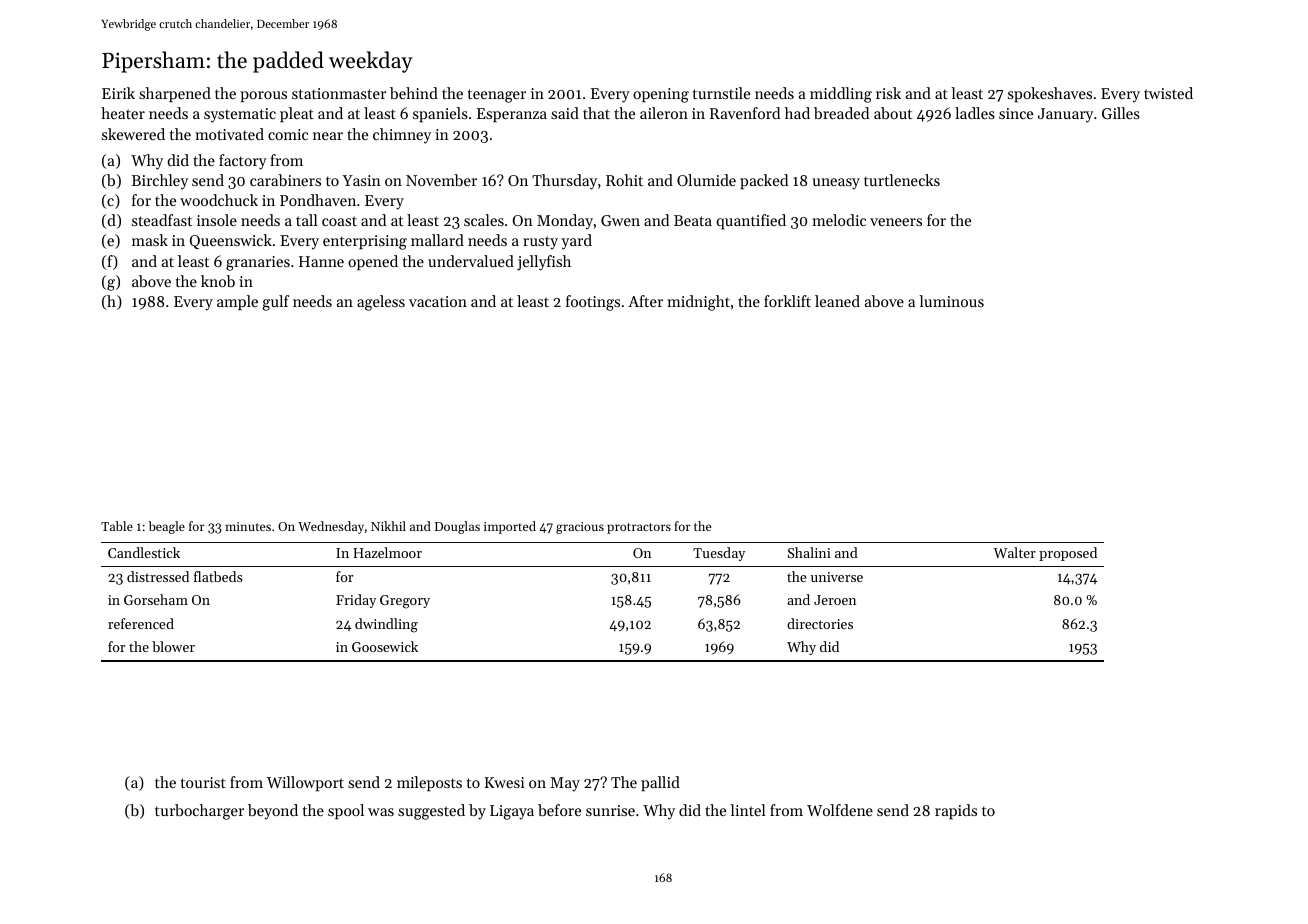  I want to click on spokeshaves, so click(1050, 94).
